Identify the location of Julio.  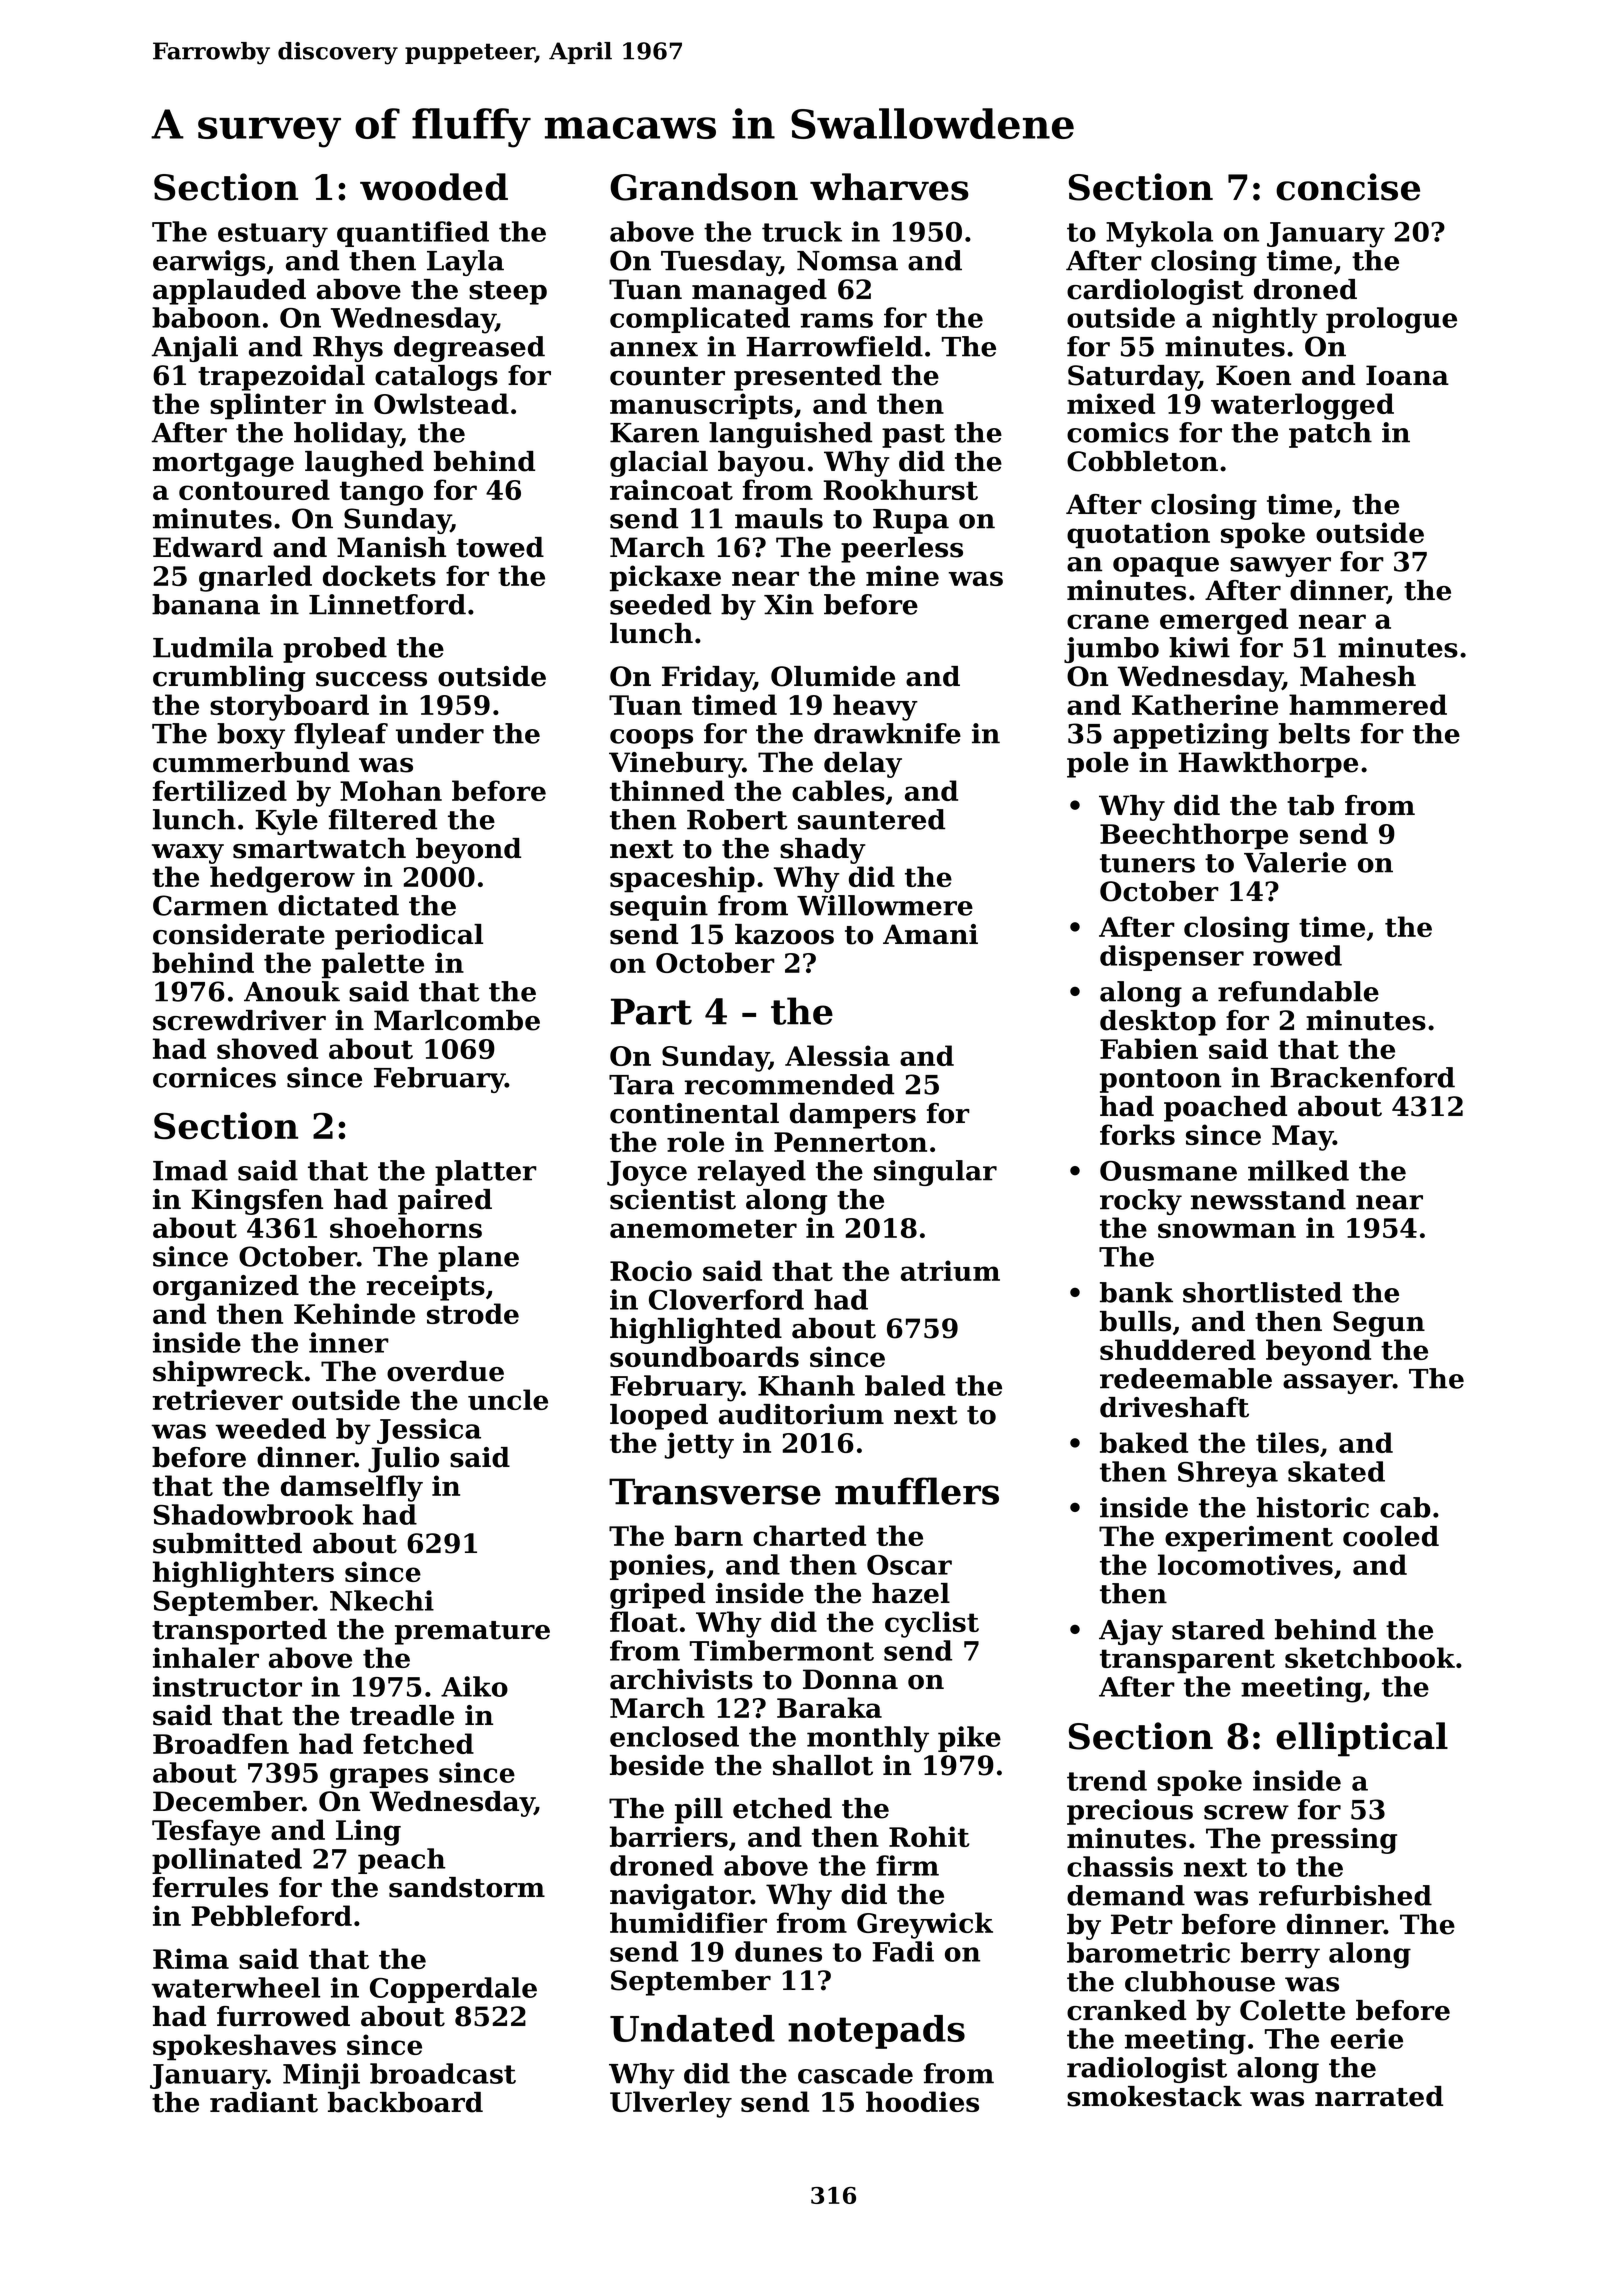
(403, 1460).
